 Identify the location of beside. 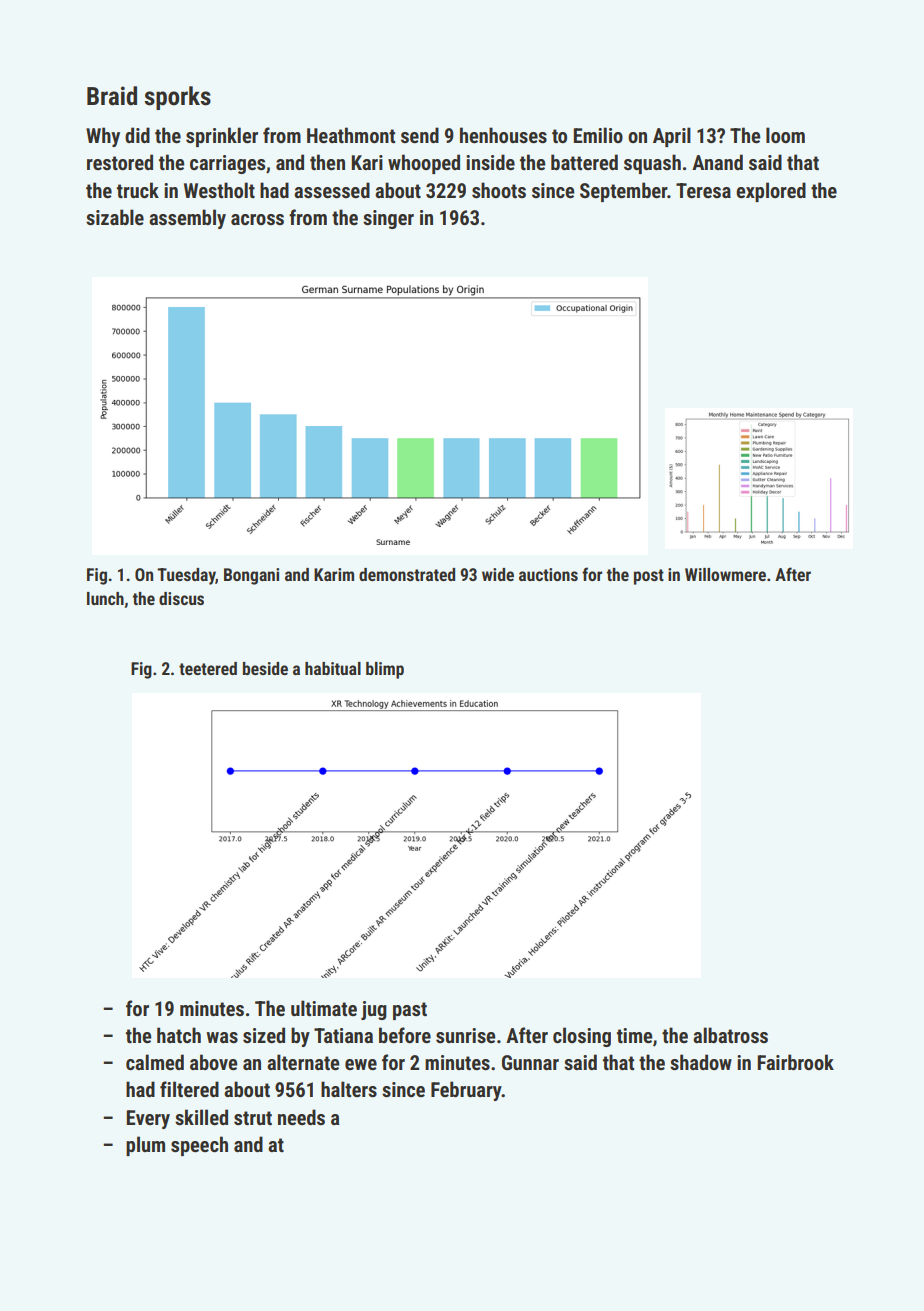
(265, 668).
